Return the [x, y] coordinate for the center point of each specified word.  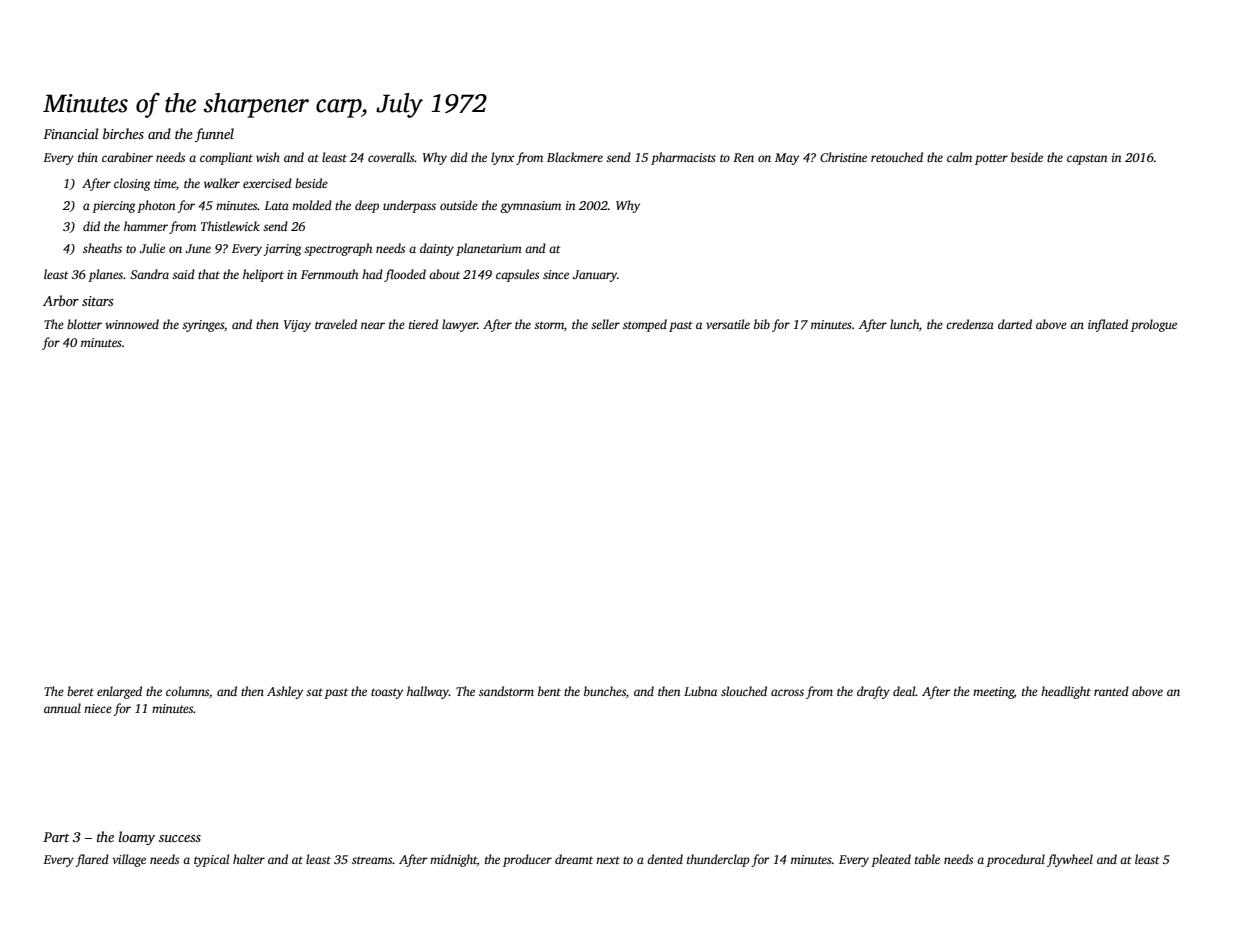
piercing [114, 207]
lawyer [460, 325]
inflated [1108, 325]
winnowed [132, 324]
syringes [203, 326]
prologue [1154, 325]
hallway [428, 692]
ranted [1111, 691]
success [180, 838]
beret [80, 691]
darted [1015, 324]
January [594, 276]
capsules [517, 275]
